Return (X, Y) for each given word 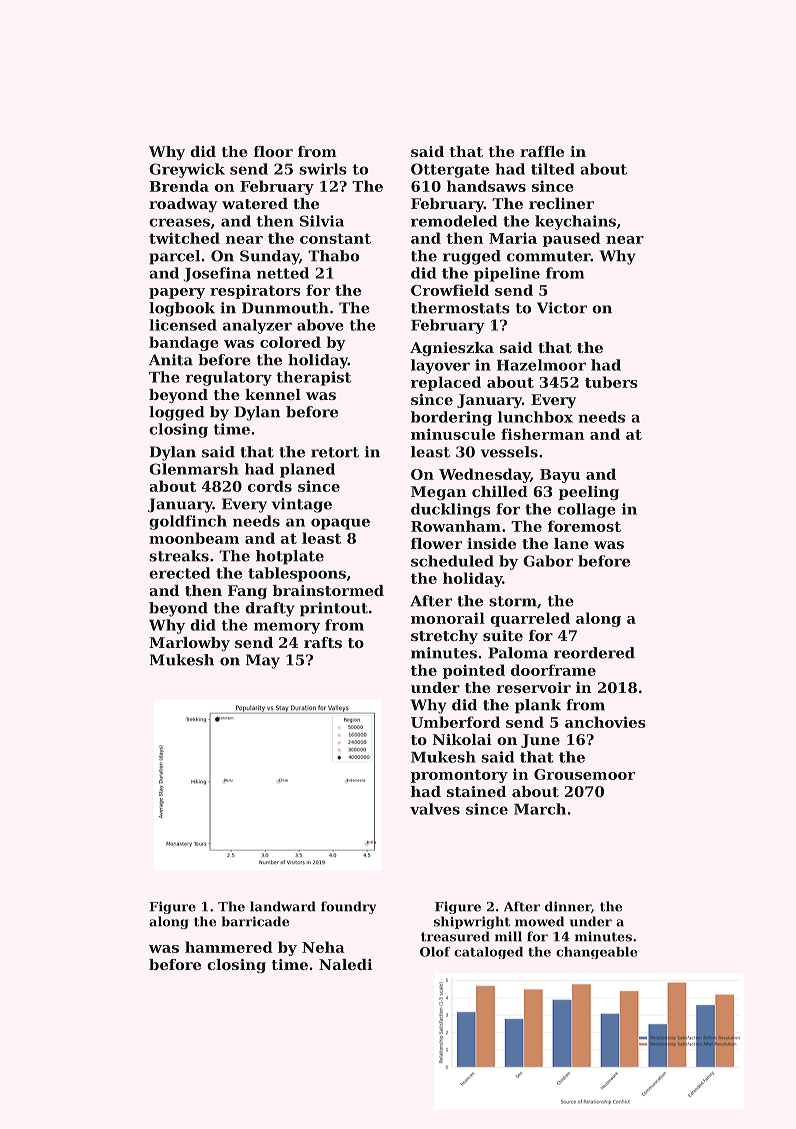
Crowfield (450, 290)
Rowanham (456, 526)
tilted (553, 169)
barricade (255, 921)
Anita (171, 360)
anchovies (605, 722)
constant (335, 238)
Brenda (179, 186)
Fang (247, 592)
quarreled (530, 619)
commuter (549, 256)
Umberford (455, 722)
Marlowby (189, 644)
